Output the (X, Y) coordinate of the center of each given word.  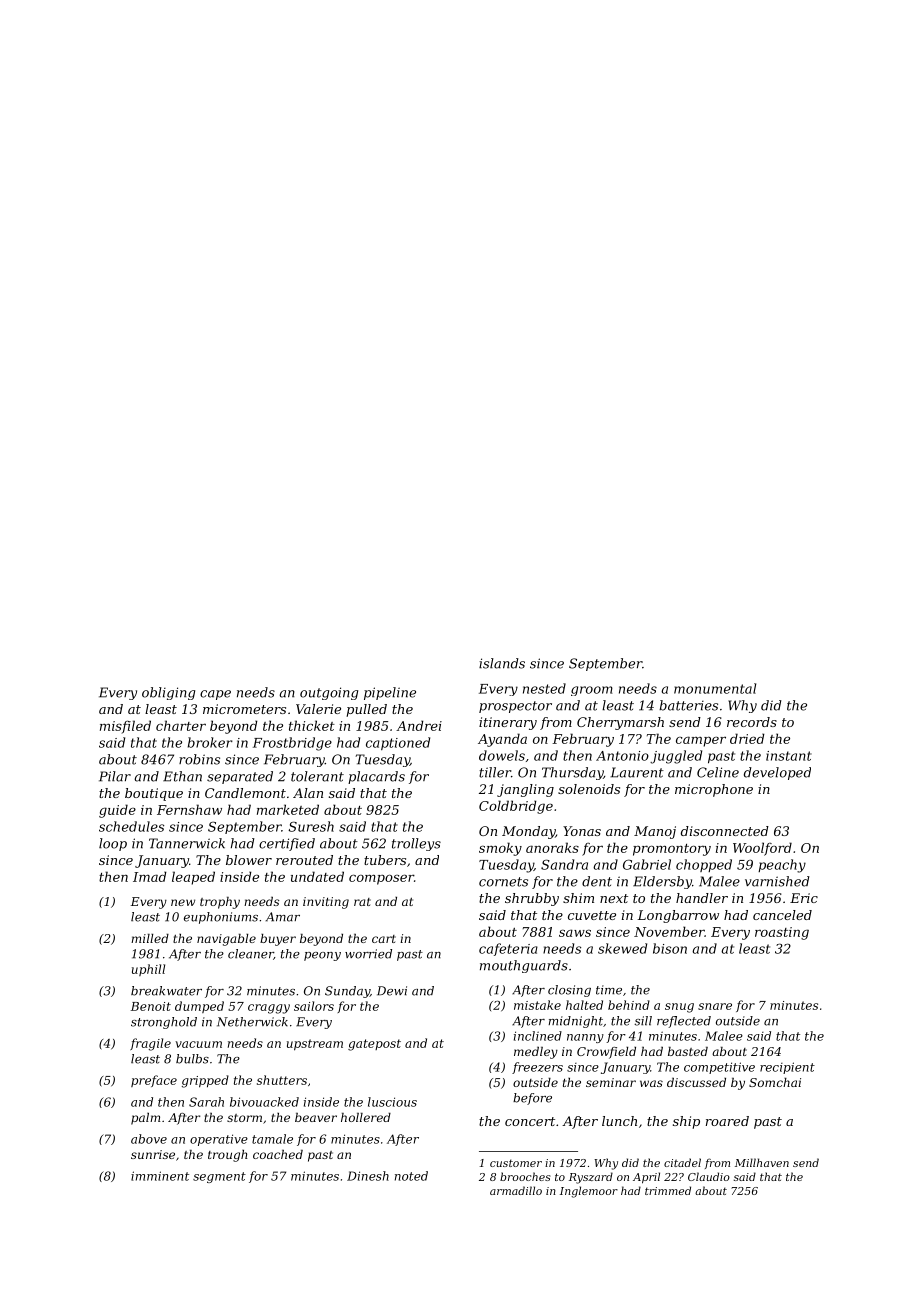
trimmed (668, 1190)
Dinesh (368, 1176)
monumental (715, 688)
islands (502, 663)
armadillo (516, 1190)
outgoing (329, 693)
